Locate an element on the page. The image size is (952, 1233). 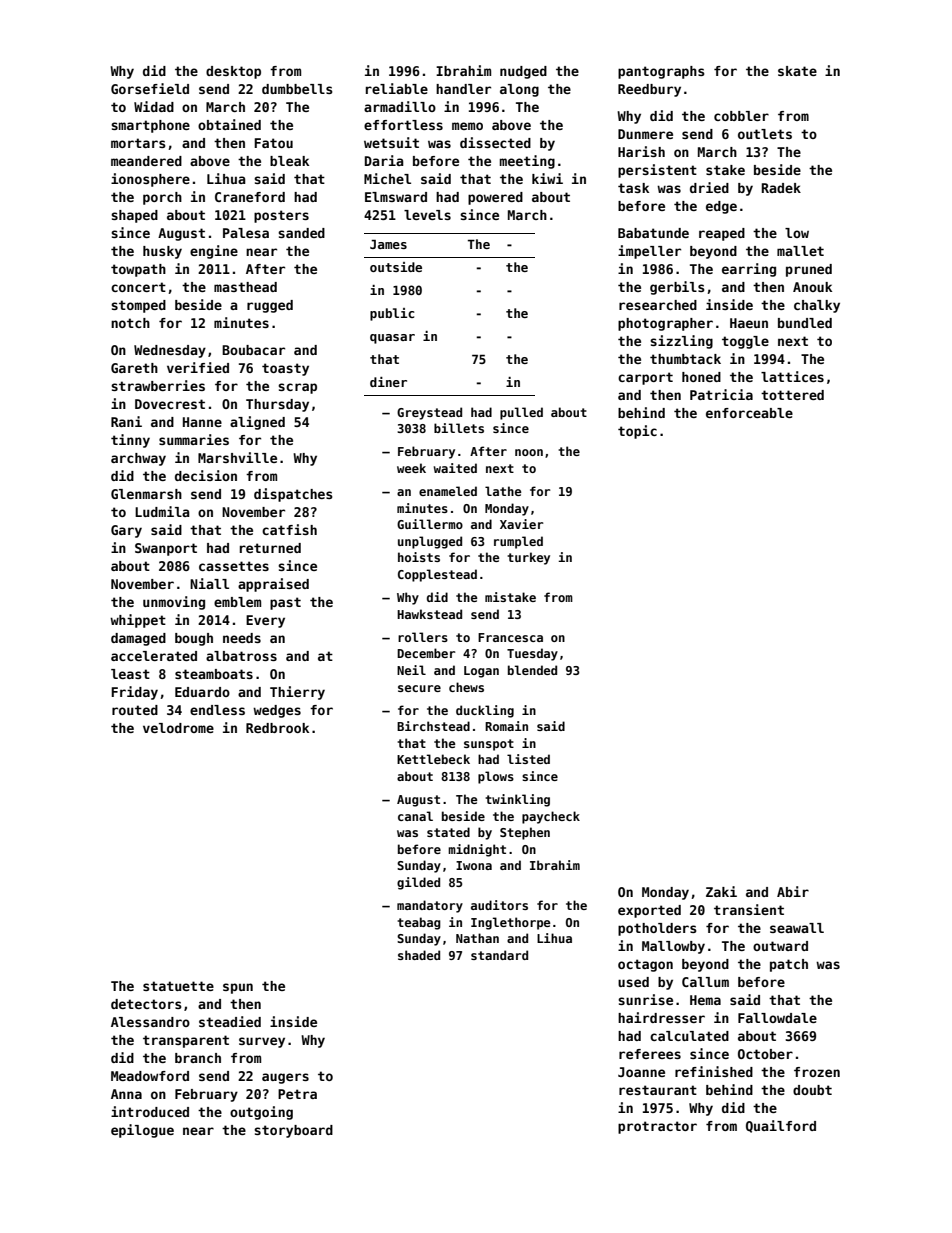
nudged is located at coordinates (523, 72).
